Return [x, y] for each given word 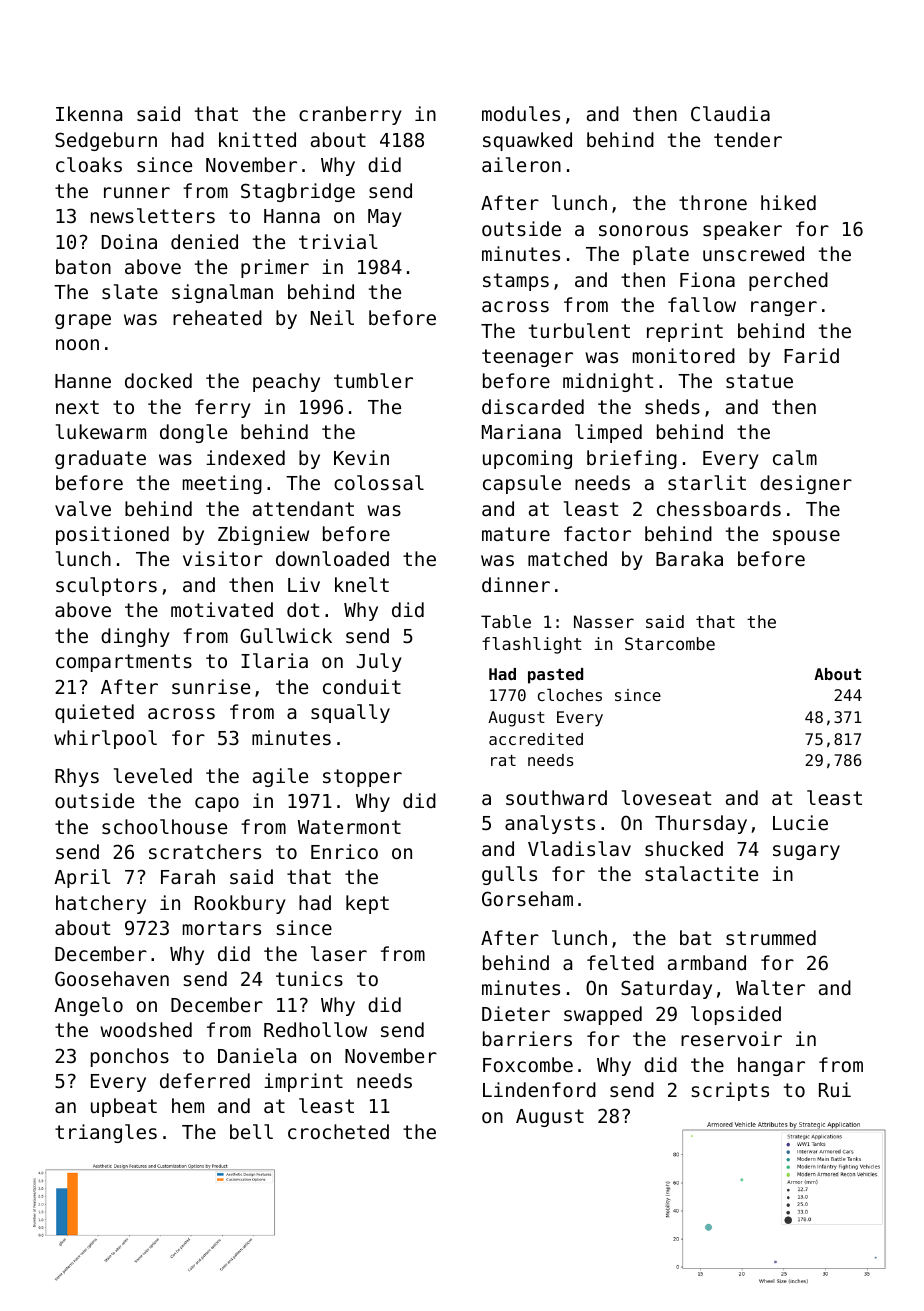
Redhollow [315, 1029]
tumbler [373, 380]
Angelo [88, 1006]
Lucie [800, 822]
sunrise [211, 686]
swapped [603, 1015]
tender [748, 139]
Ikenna [89, 113]
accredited [536, 739]
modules [521, 113]
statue [759, 381]
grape [83, 321]
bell [251, 1131]
